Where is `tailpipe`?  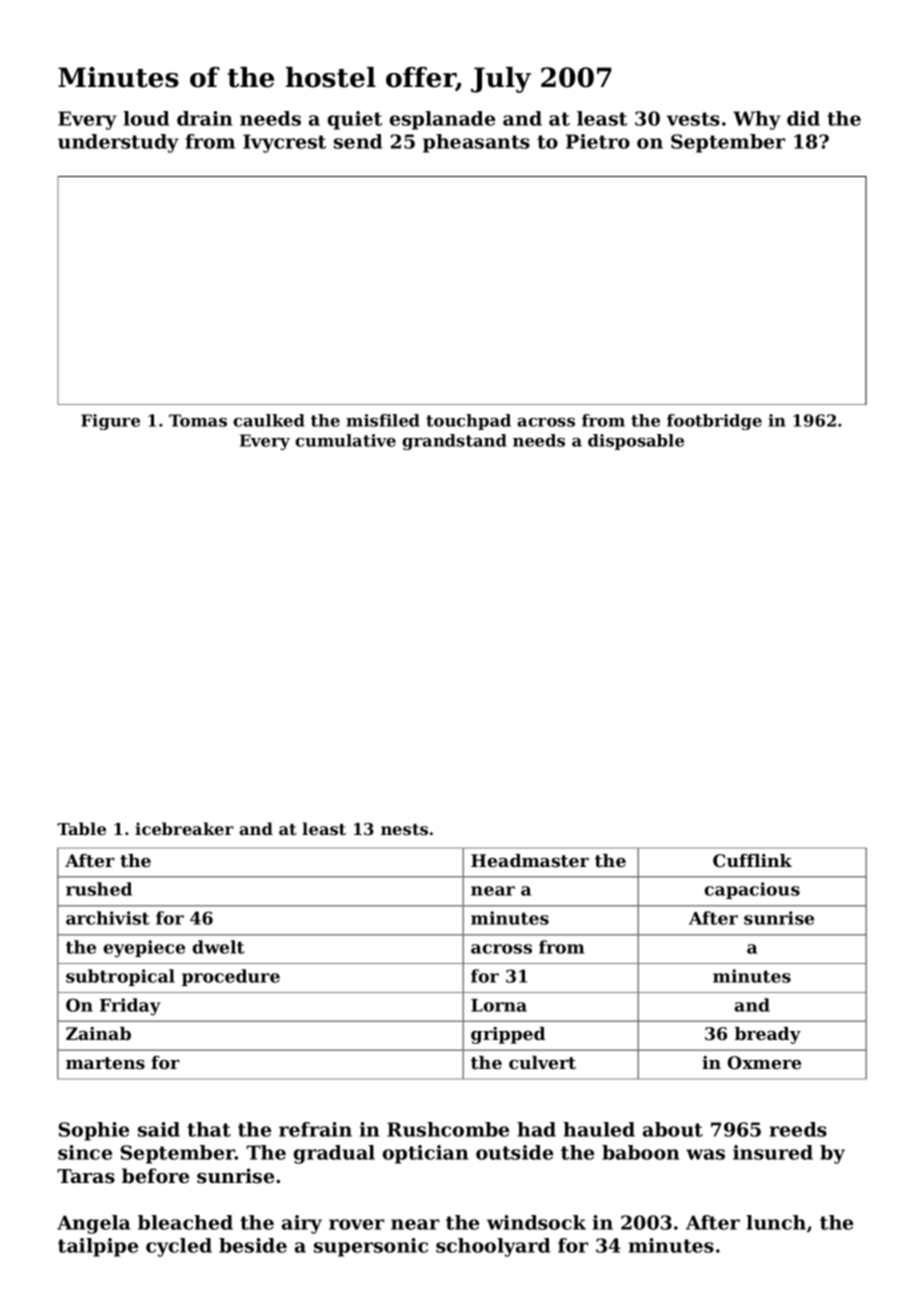 tailpipe is located at coordinates (98, 1247).
